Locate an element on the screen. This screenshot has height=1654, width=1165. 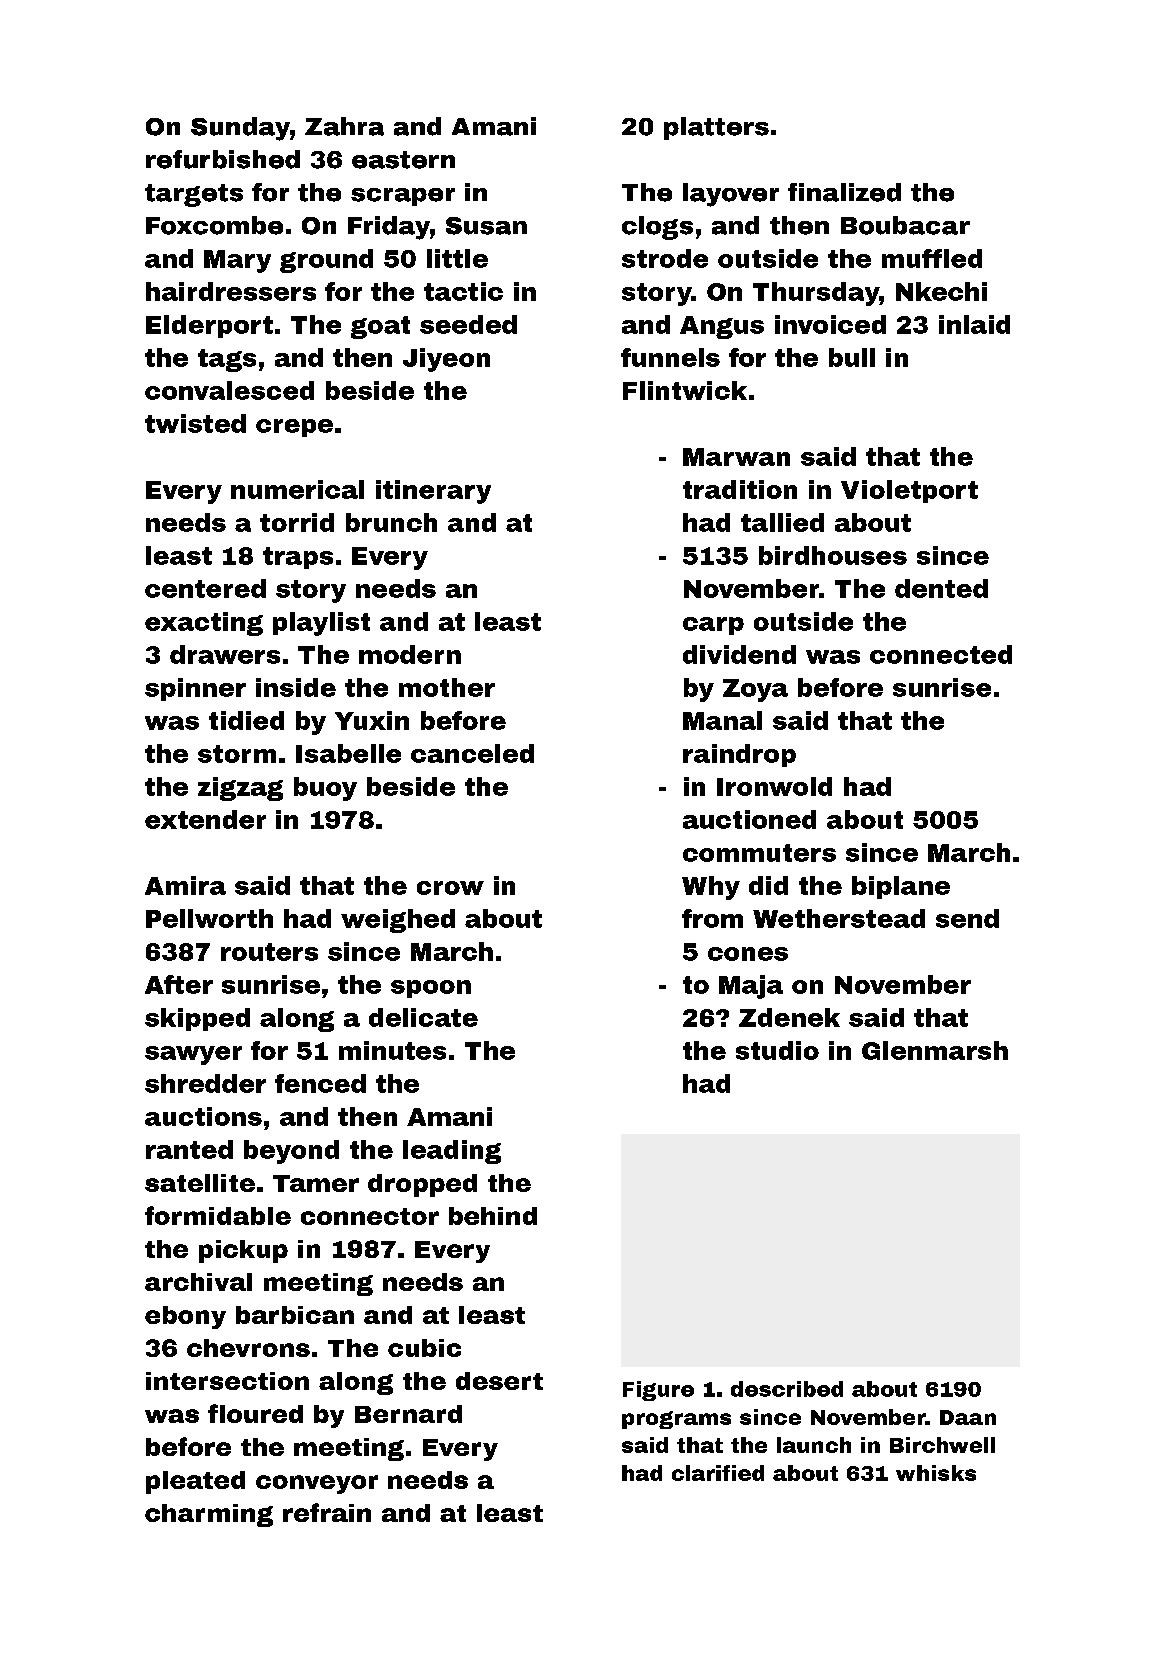
Manal is located at coordinates (722, 720).
